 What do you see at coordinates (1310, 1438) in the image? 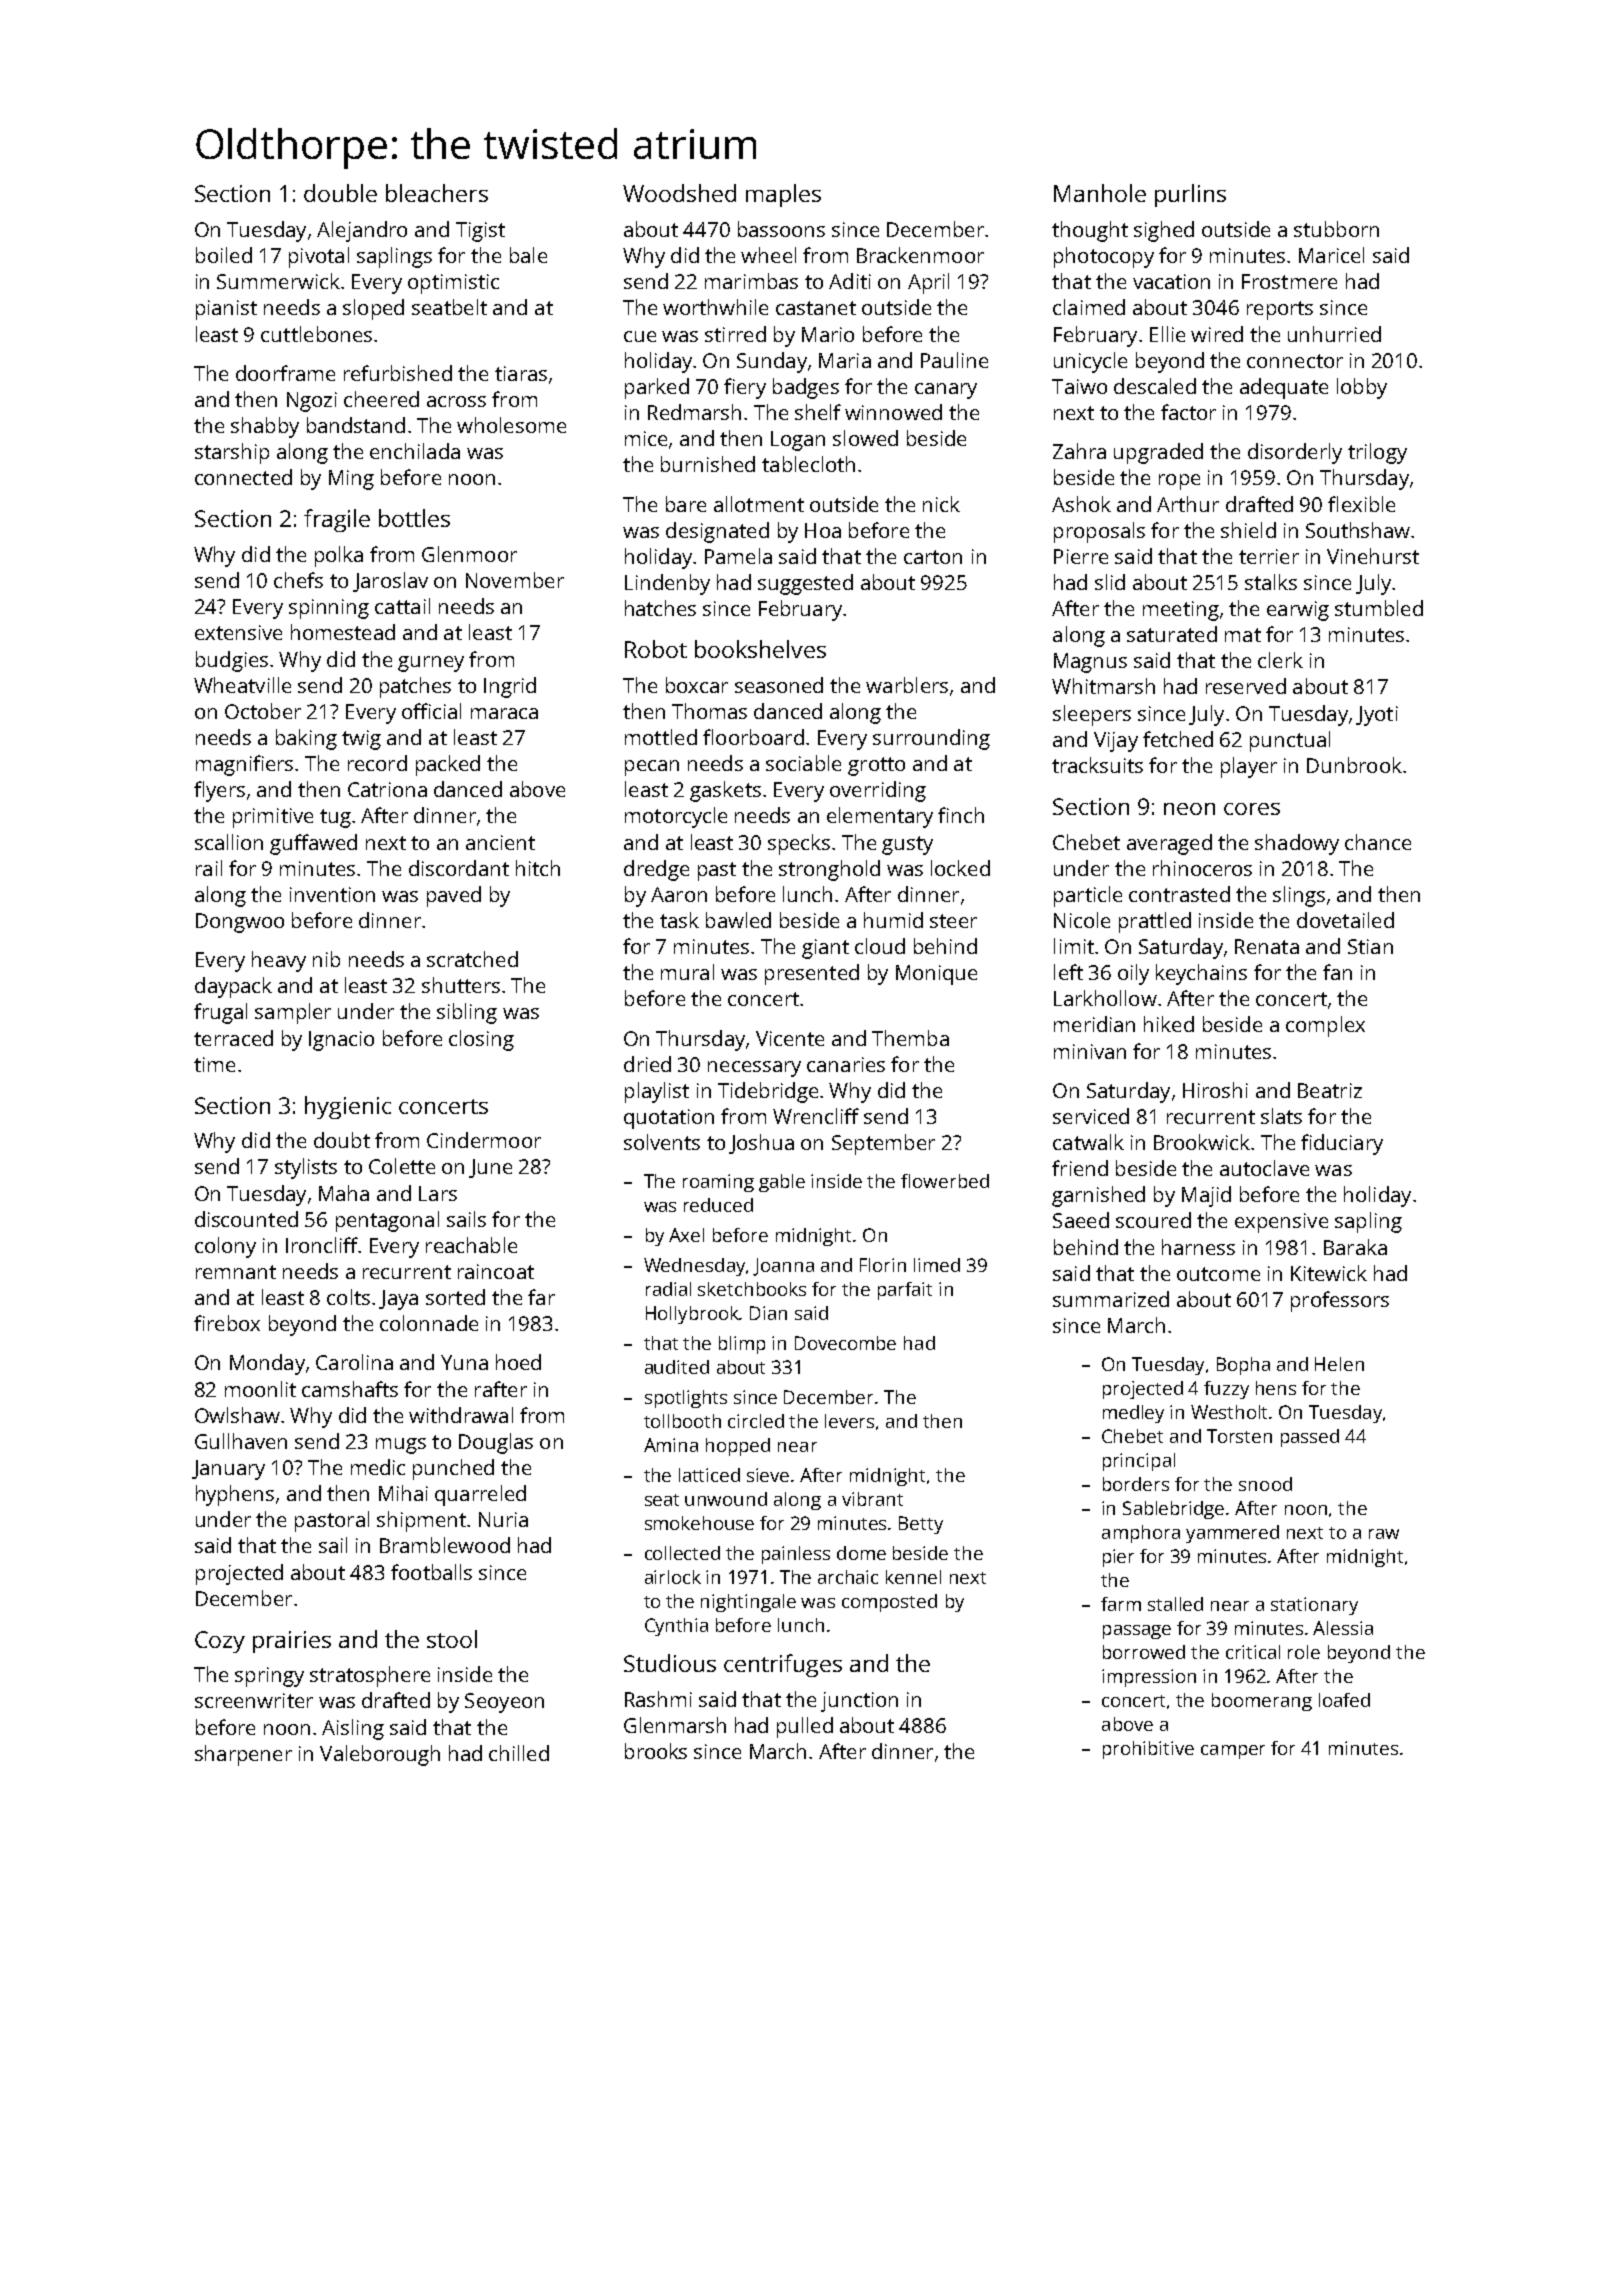
I see `passed` at bounding box center [1310, 1438].
